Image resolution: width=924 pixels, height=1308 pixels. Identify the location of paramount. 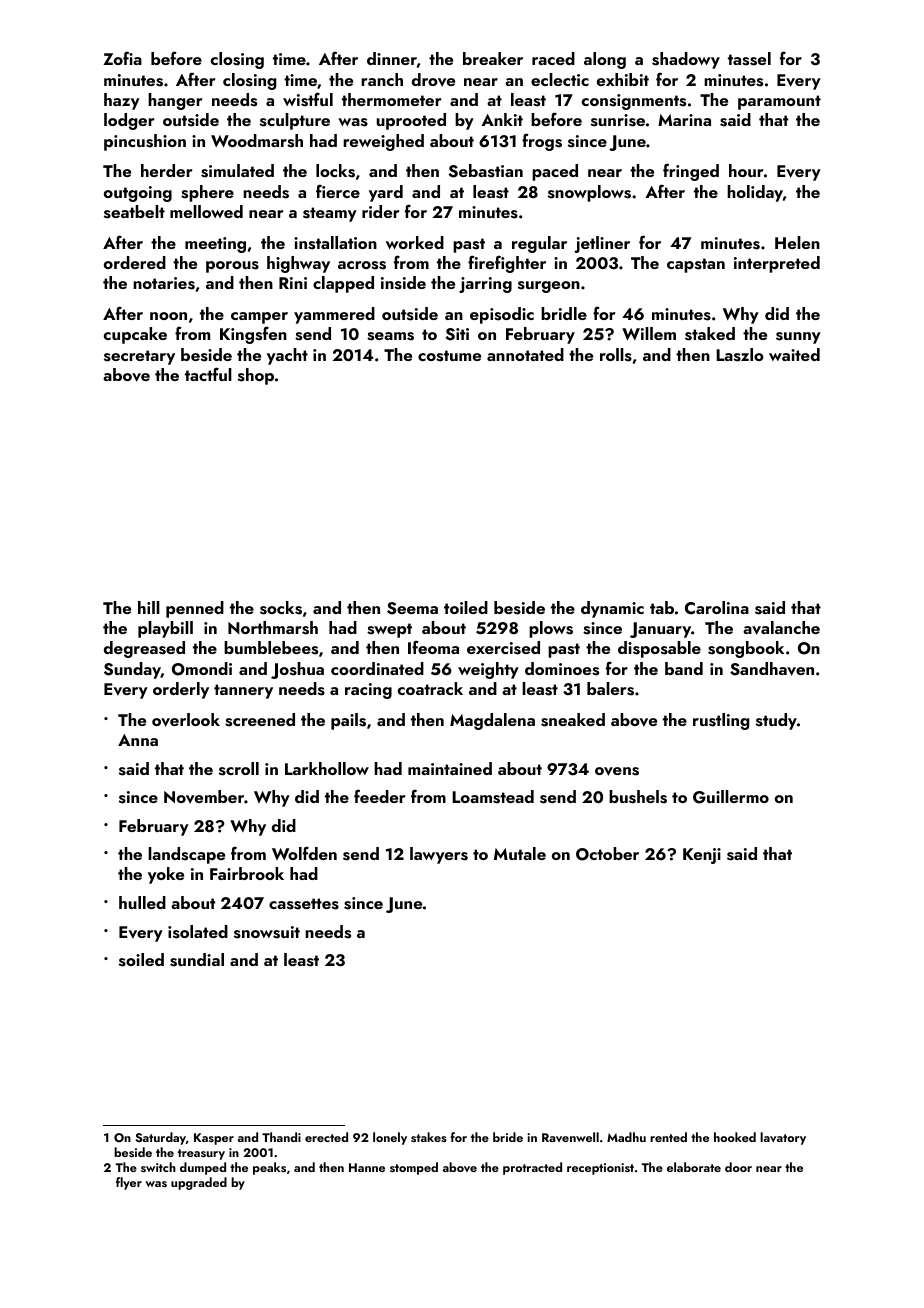
(779, 102).
